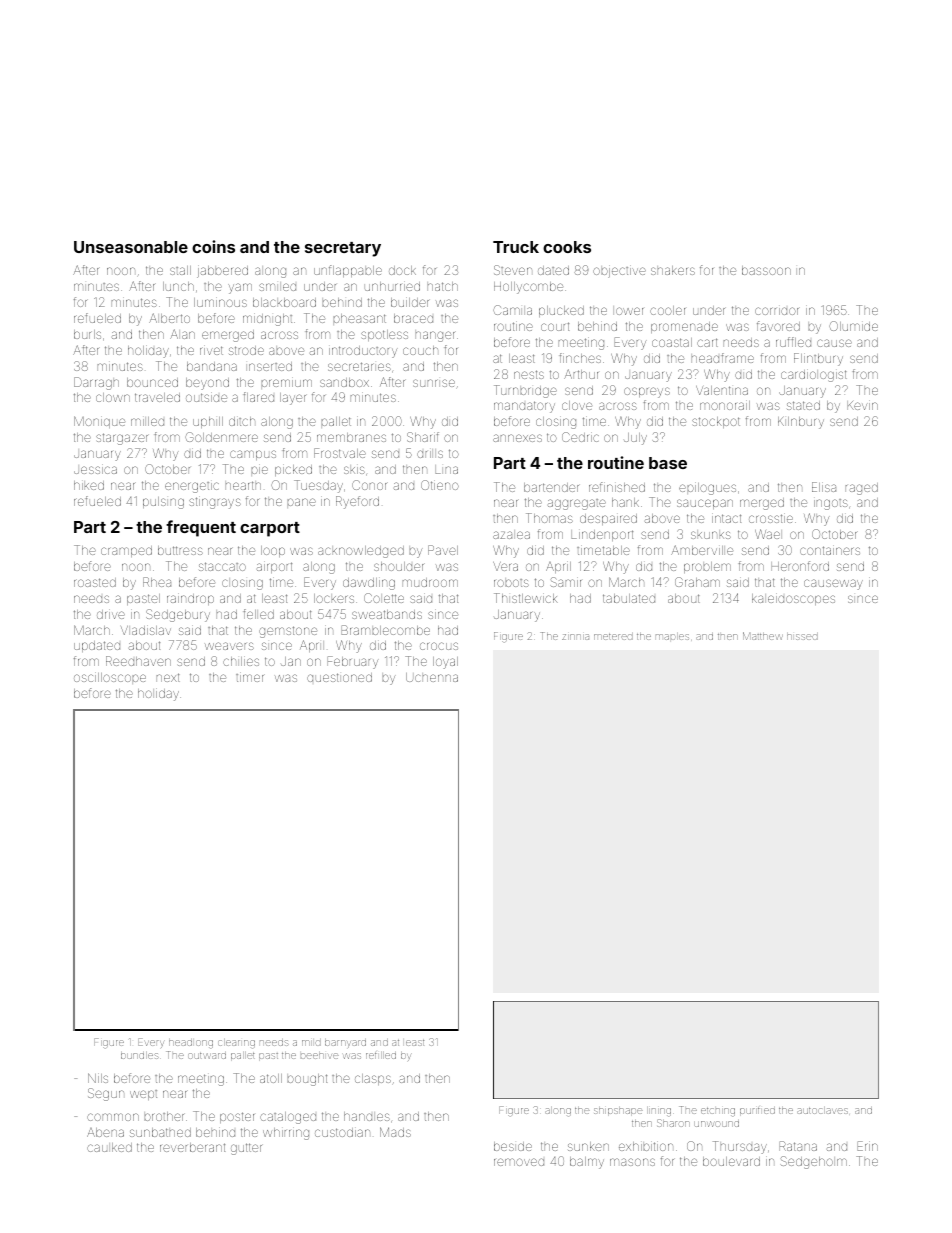 This screenshot has width=952, height=1233. Describe the element at coordinates (519, 1162) in the screenshot. I see `removed` at that location.
